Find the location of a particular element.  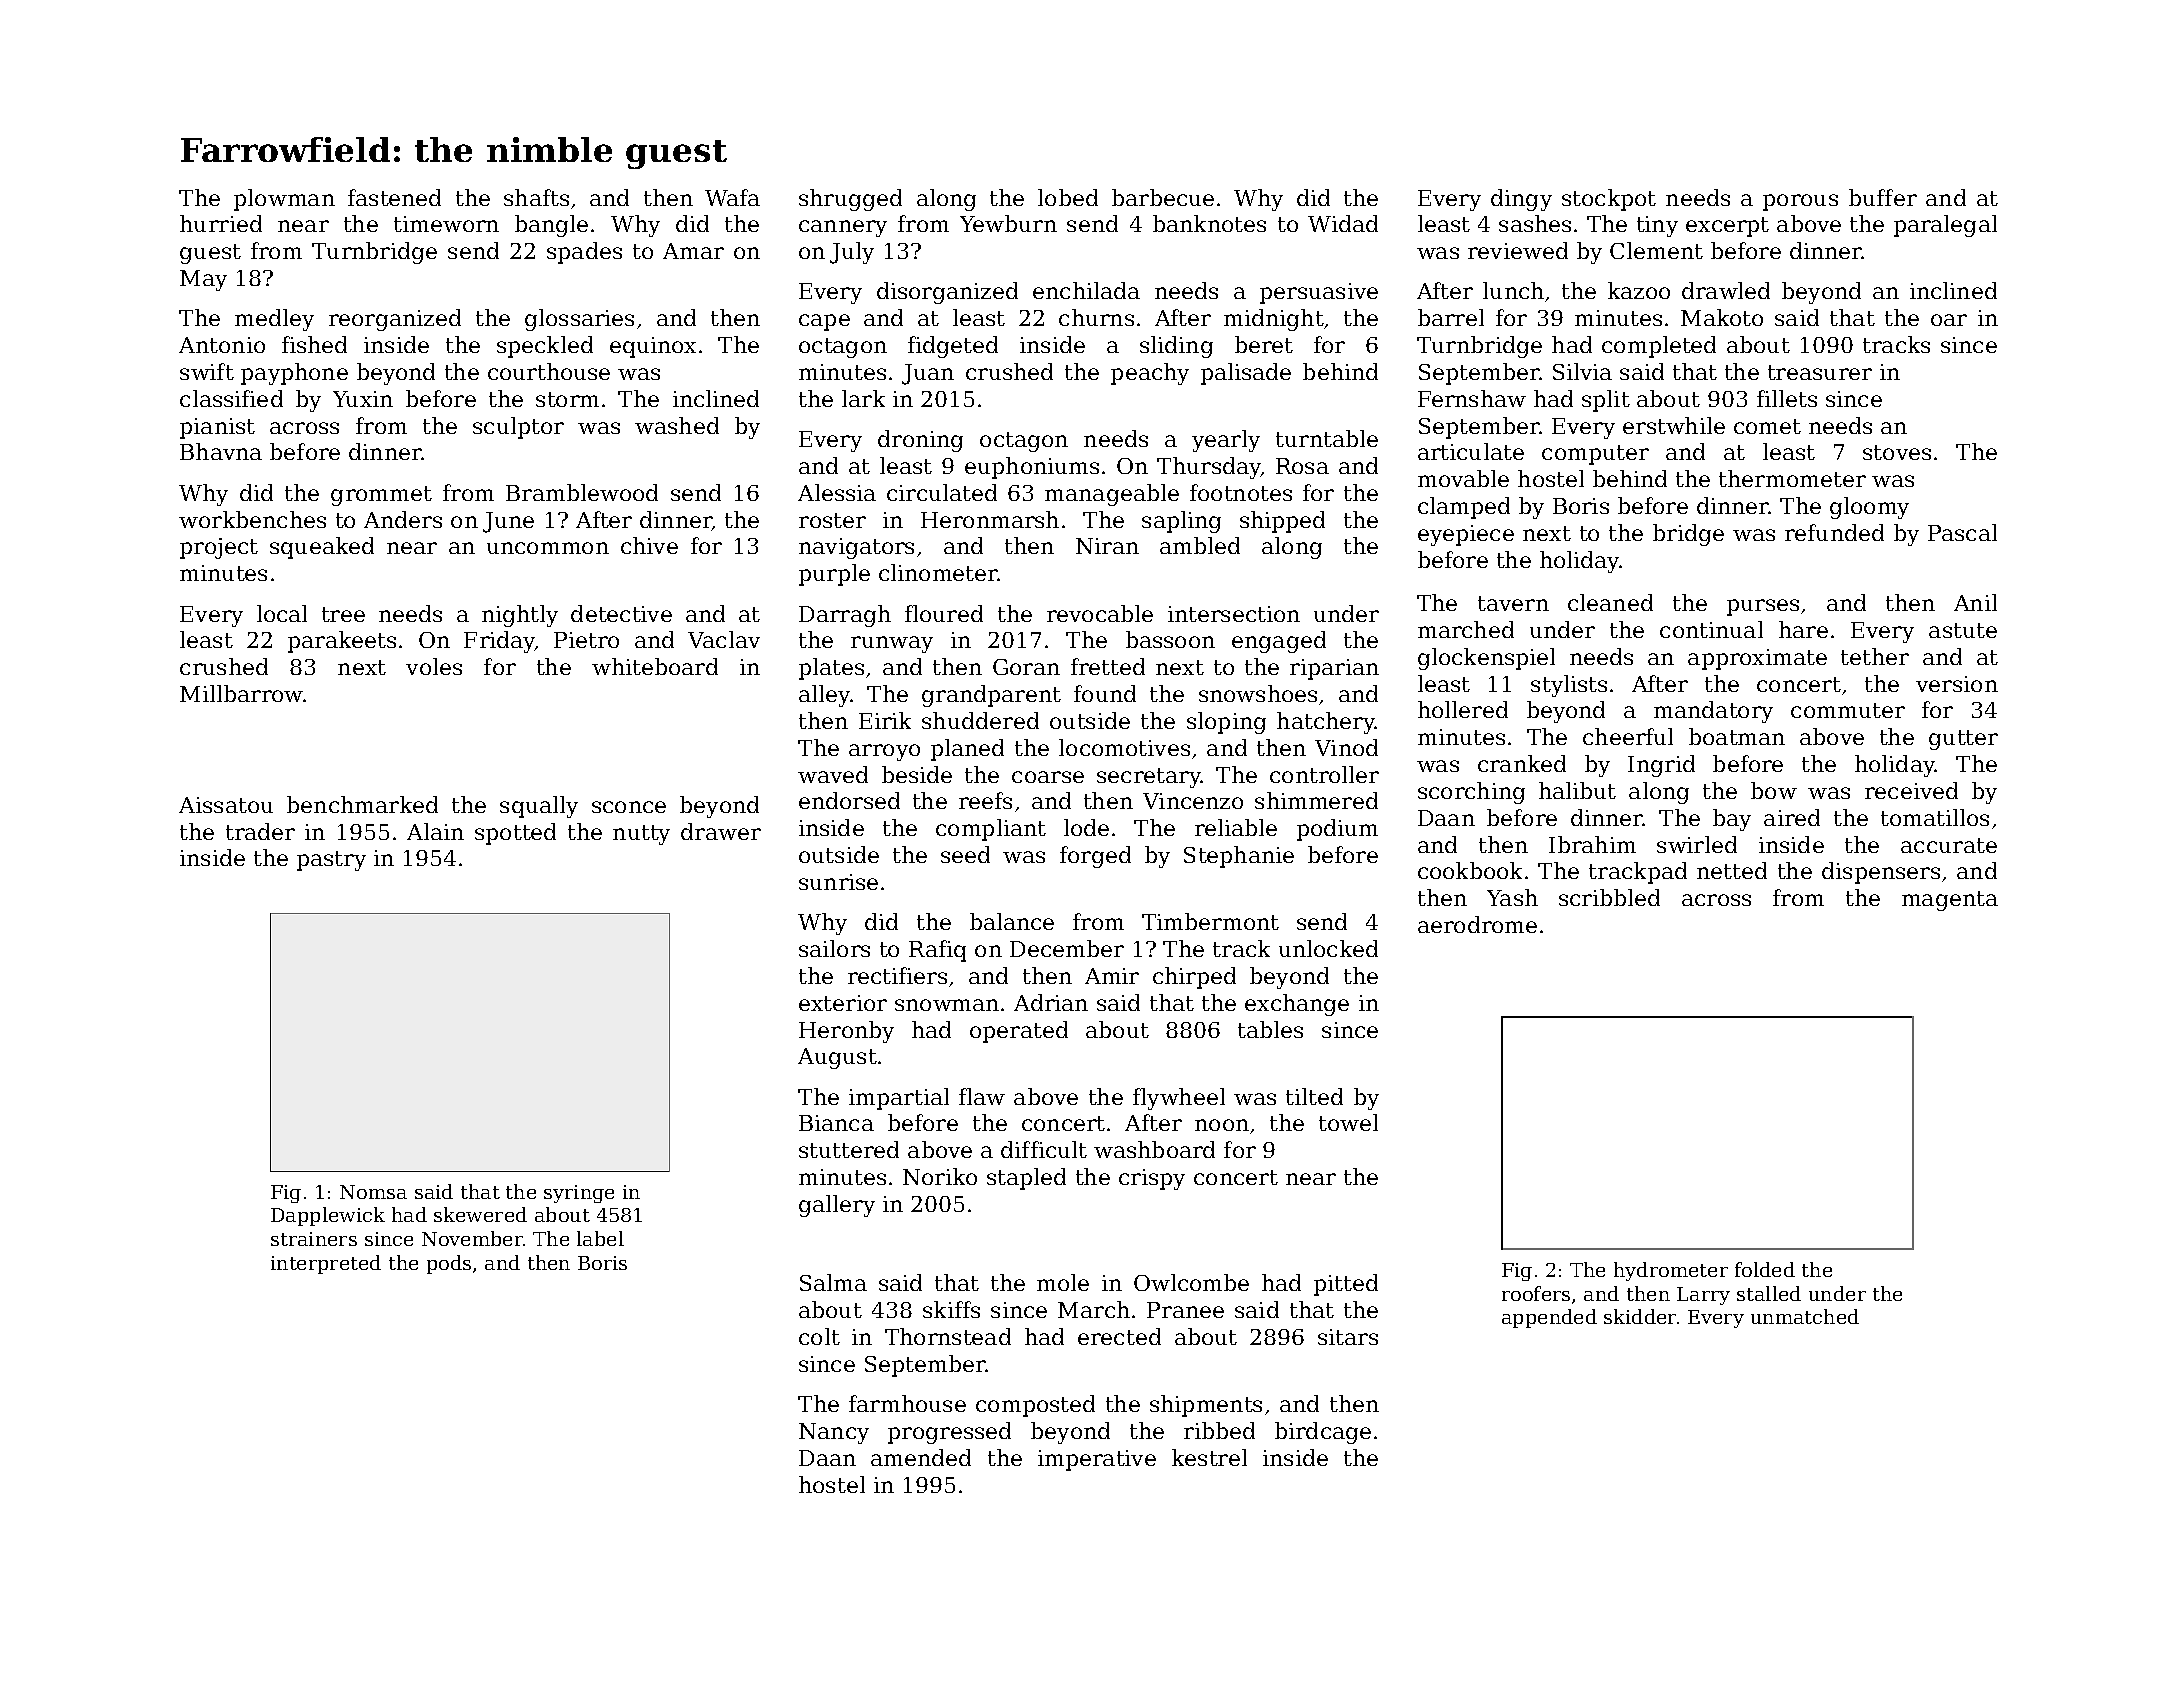

shafts is located at coordinates (536, 197).
